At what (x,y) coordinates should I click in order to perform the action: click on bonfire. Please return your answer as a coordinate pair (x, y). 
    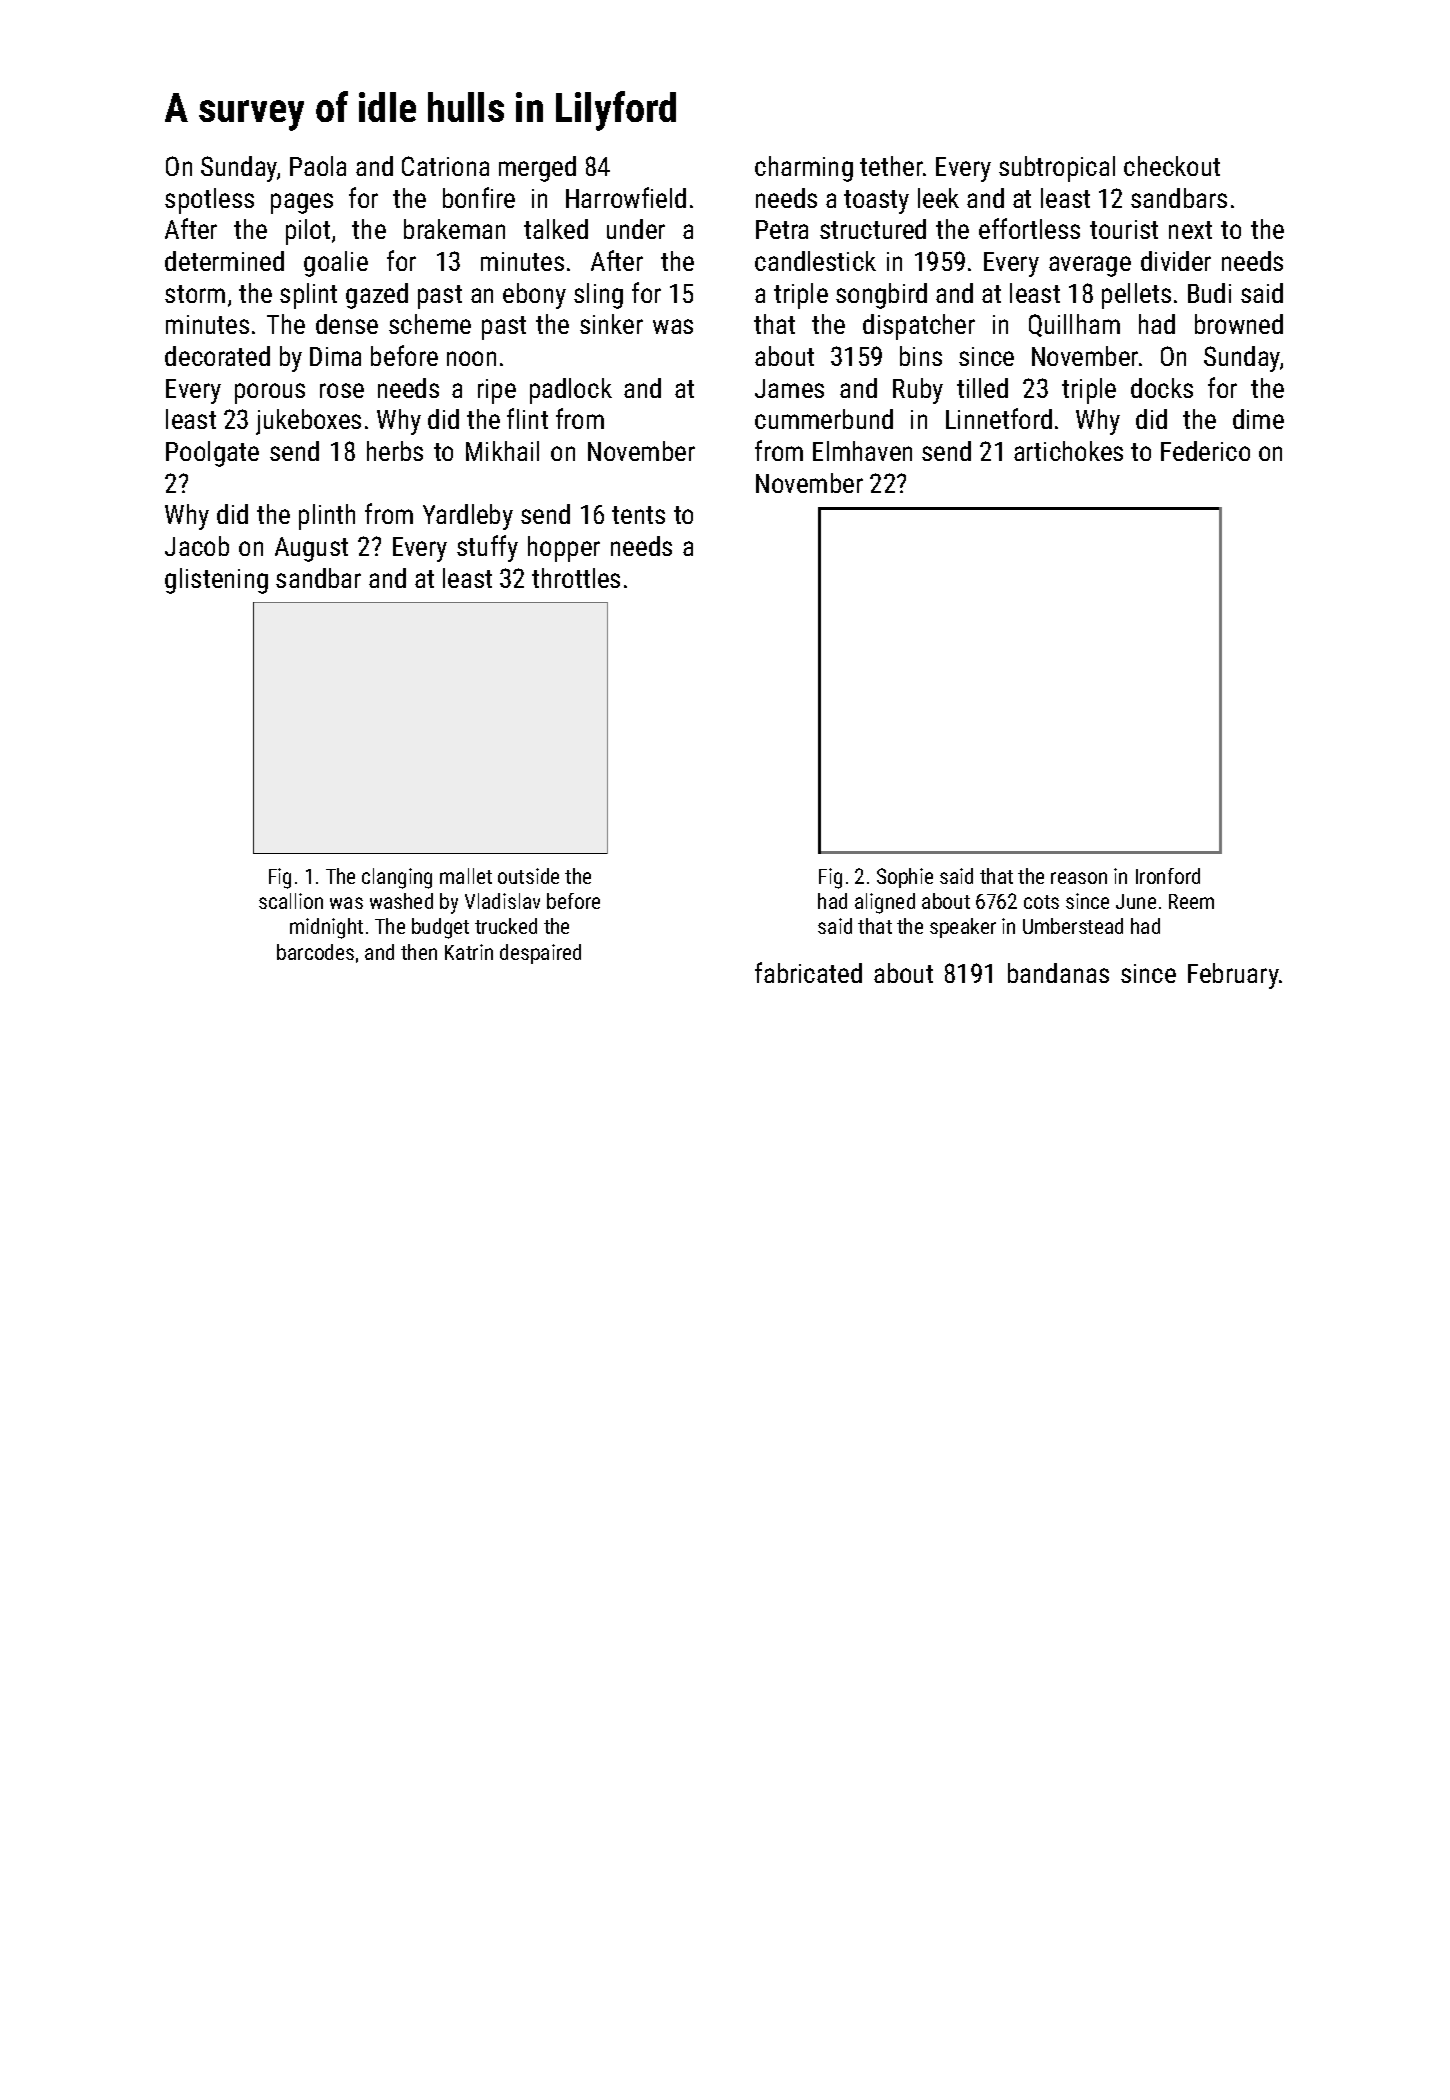
    Looking at the image, I should click on (479, 197).
